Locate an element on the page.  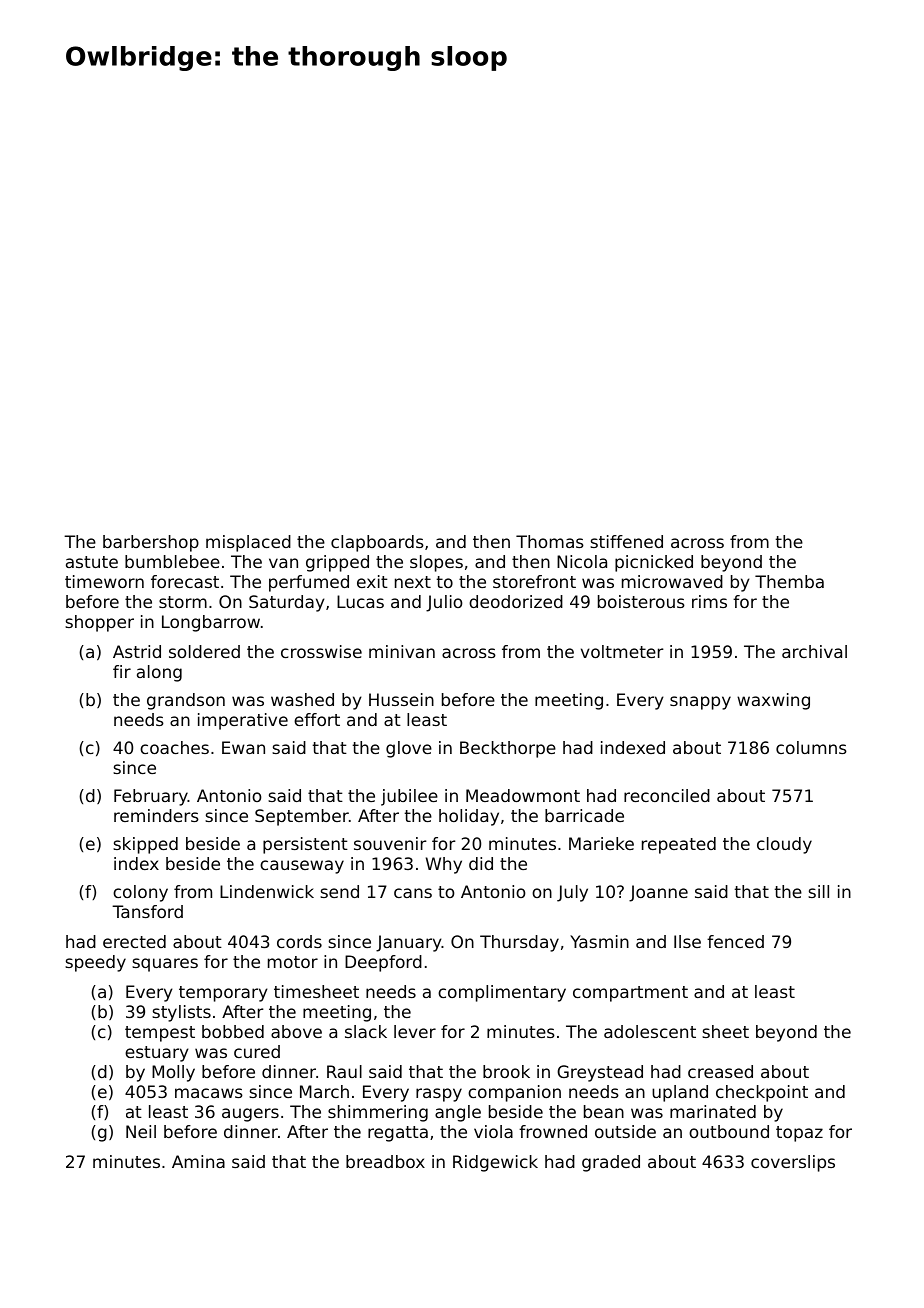
slack is located at coordinates (366, 1031).
